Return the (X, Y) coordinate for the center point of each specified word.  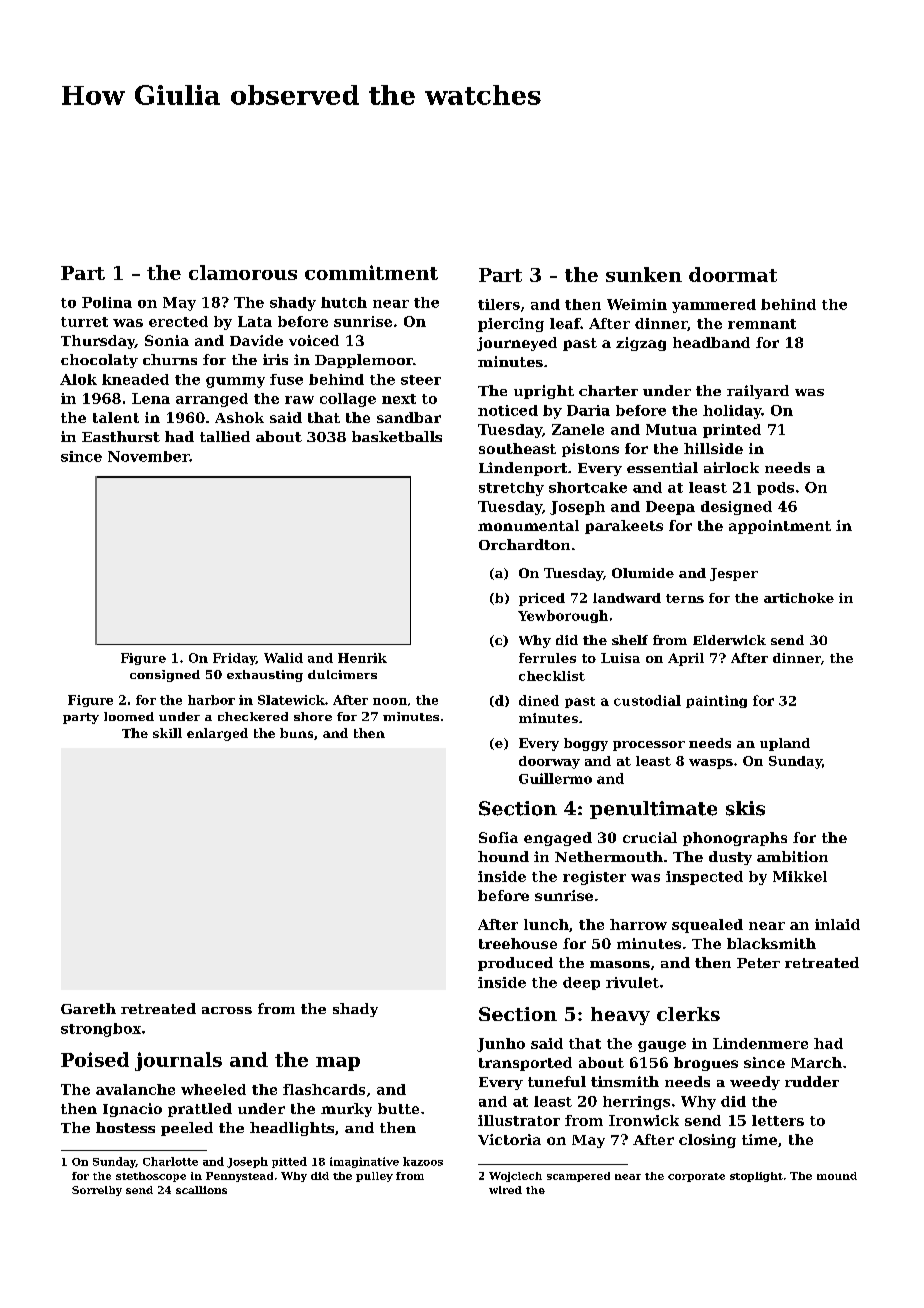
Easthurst (121, 436)
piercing (511, 325)
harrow (638, 924)
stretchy (511, 489)
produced (515, 964)
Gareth (88, 1008)
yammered (714, 306)
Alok (78, 379)
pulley (374, 1177)
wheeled (213, 1089)
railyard (758, 392)
